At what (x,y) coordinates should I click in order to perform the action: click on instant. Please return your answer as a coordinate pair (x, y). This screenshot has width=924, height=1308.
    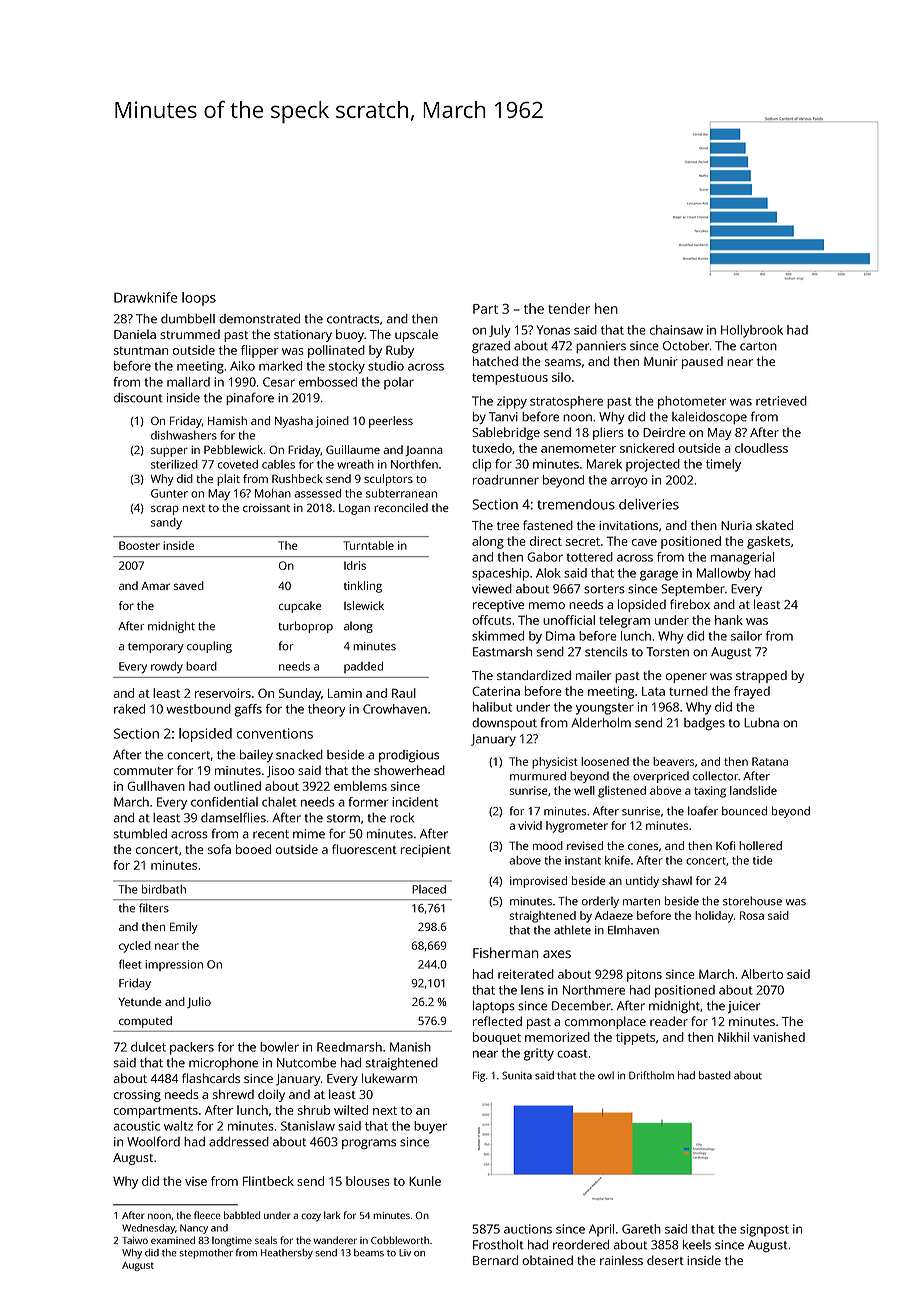
    Looking at the image, I should click on (583, 860).
